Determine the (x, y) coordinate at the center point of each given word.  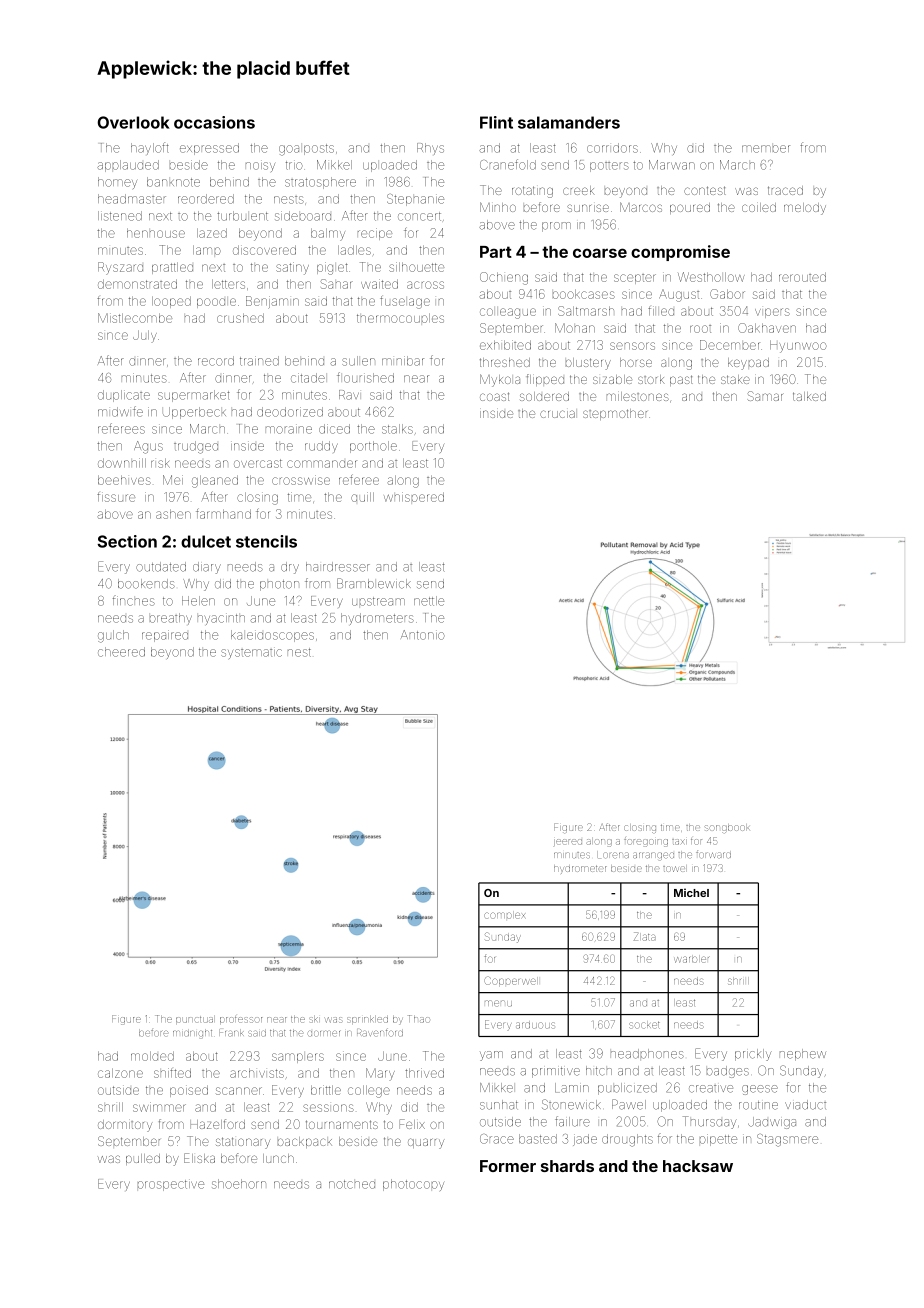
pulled (143, 1159)
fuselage (405, 302)
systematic (251, 654)
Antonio (423, 635)
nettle (429, 601)
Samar (765, 396)
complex (504, 915)
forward (713, 854)
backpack (305, 1142)
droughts (627, 1140)
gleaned (215, 481)
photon (279, 585)
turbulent (242, 216)
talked (809, 396)
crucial (557, 414)
